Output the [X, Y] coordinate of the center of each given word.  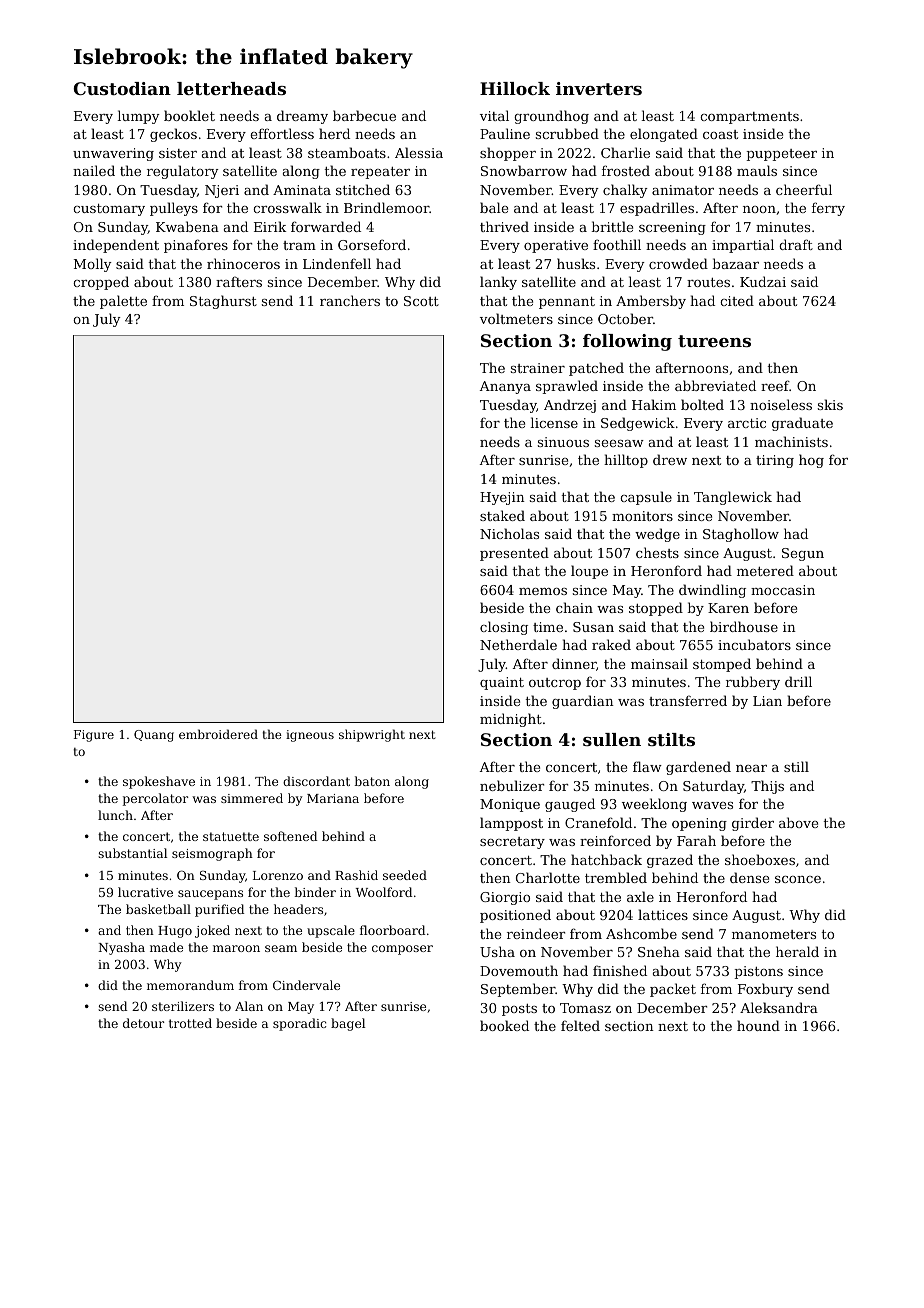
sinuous [563, 442]
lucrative [145, 892]
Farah [696, 840]
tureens [714, 341]
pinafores [196, 246]
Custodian [122, 88]
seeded [405, 875]
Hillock [515, 88]
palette [123, 302]
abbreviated [715, 385]
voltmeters [516, 318]
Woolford [384, 892]
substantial [132, 853]
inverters [599, 88]
